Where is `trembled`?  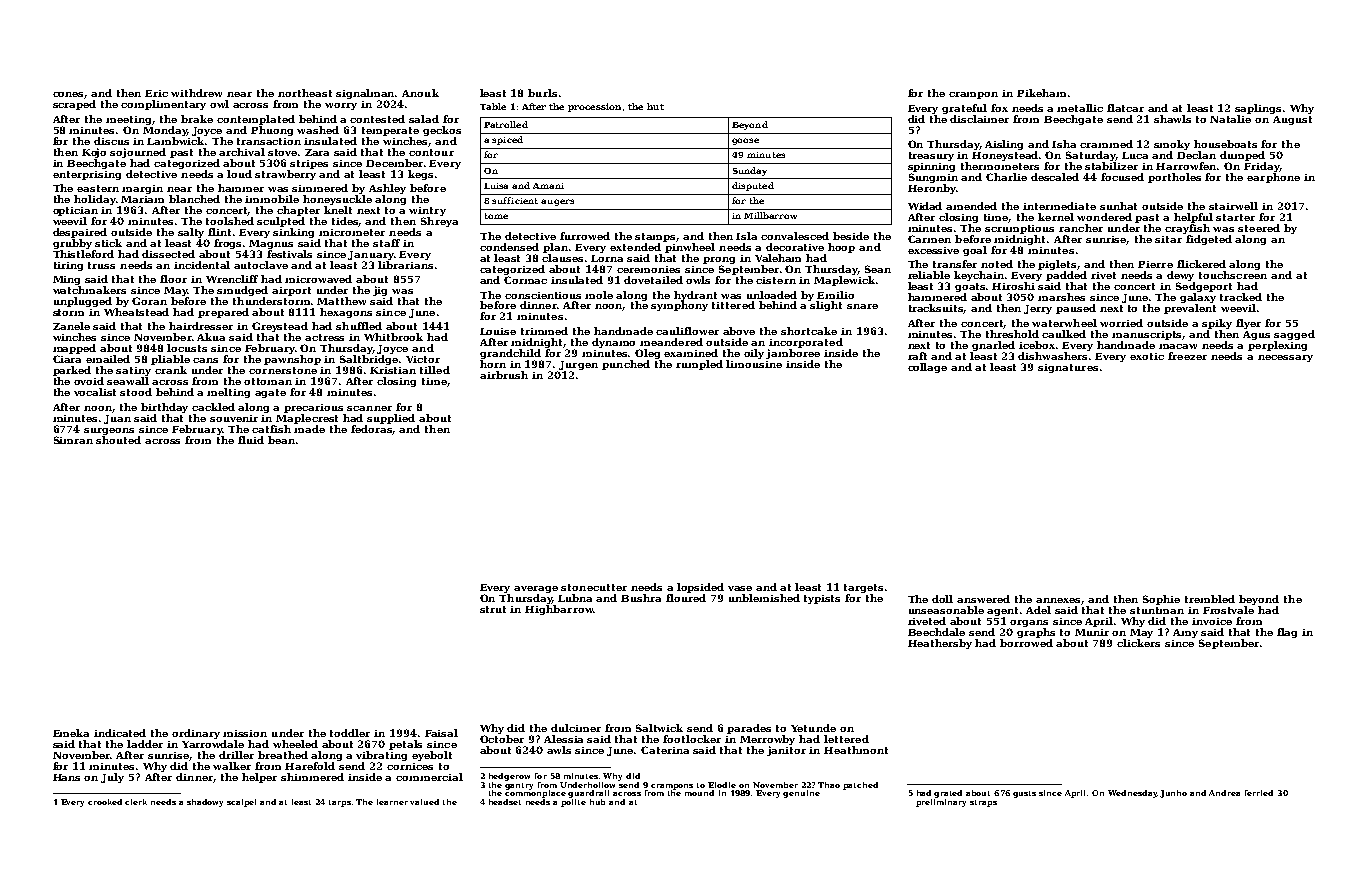 trembled is located at coordinates (1210, 599).
